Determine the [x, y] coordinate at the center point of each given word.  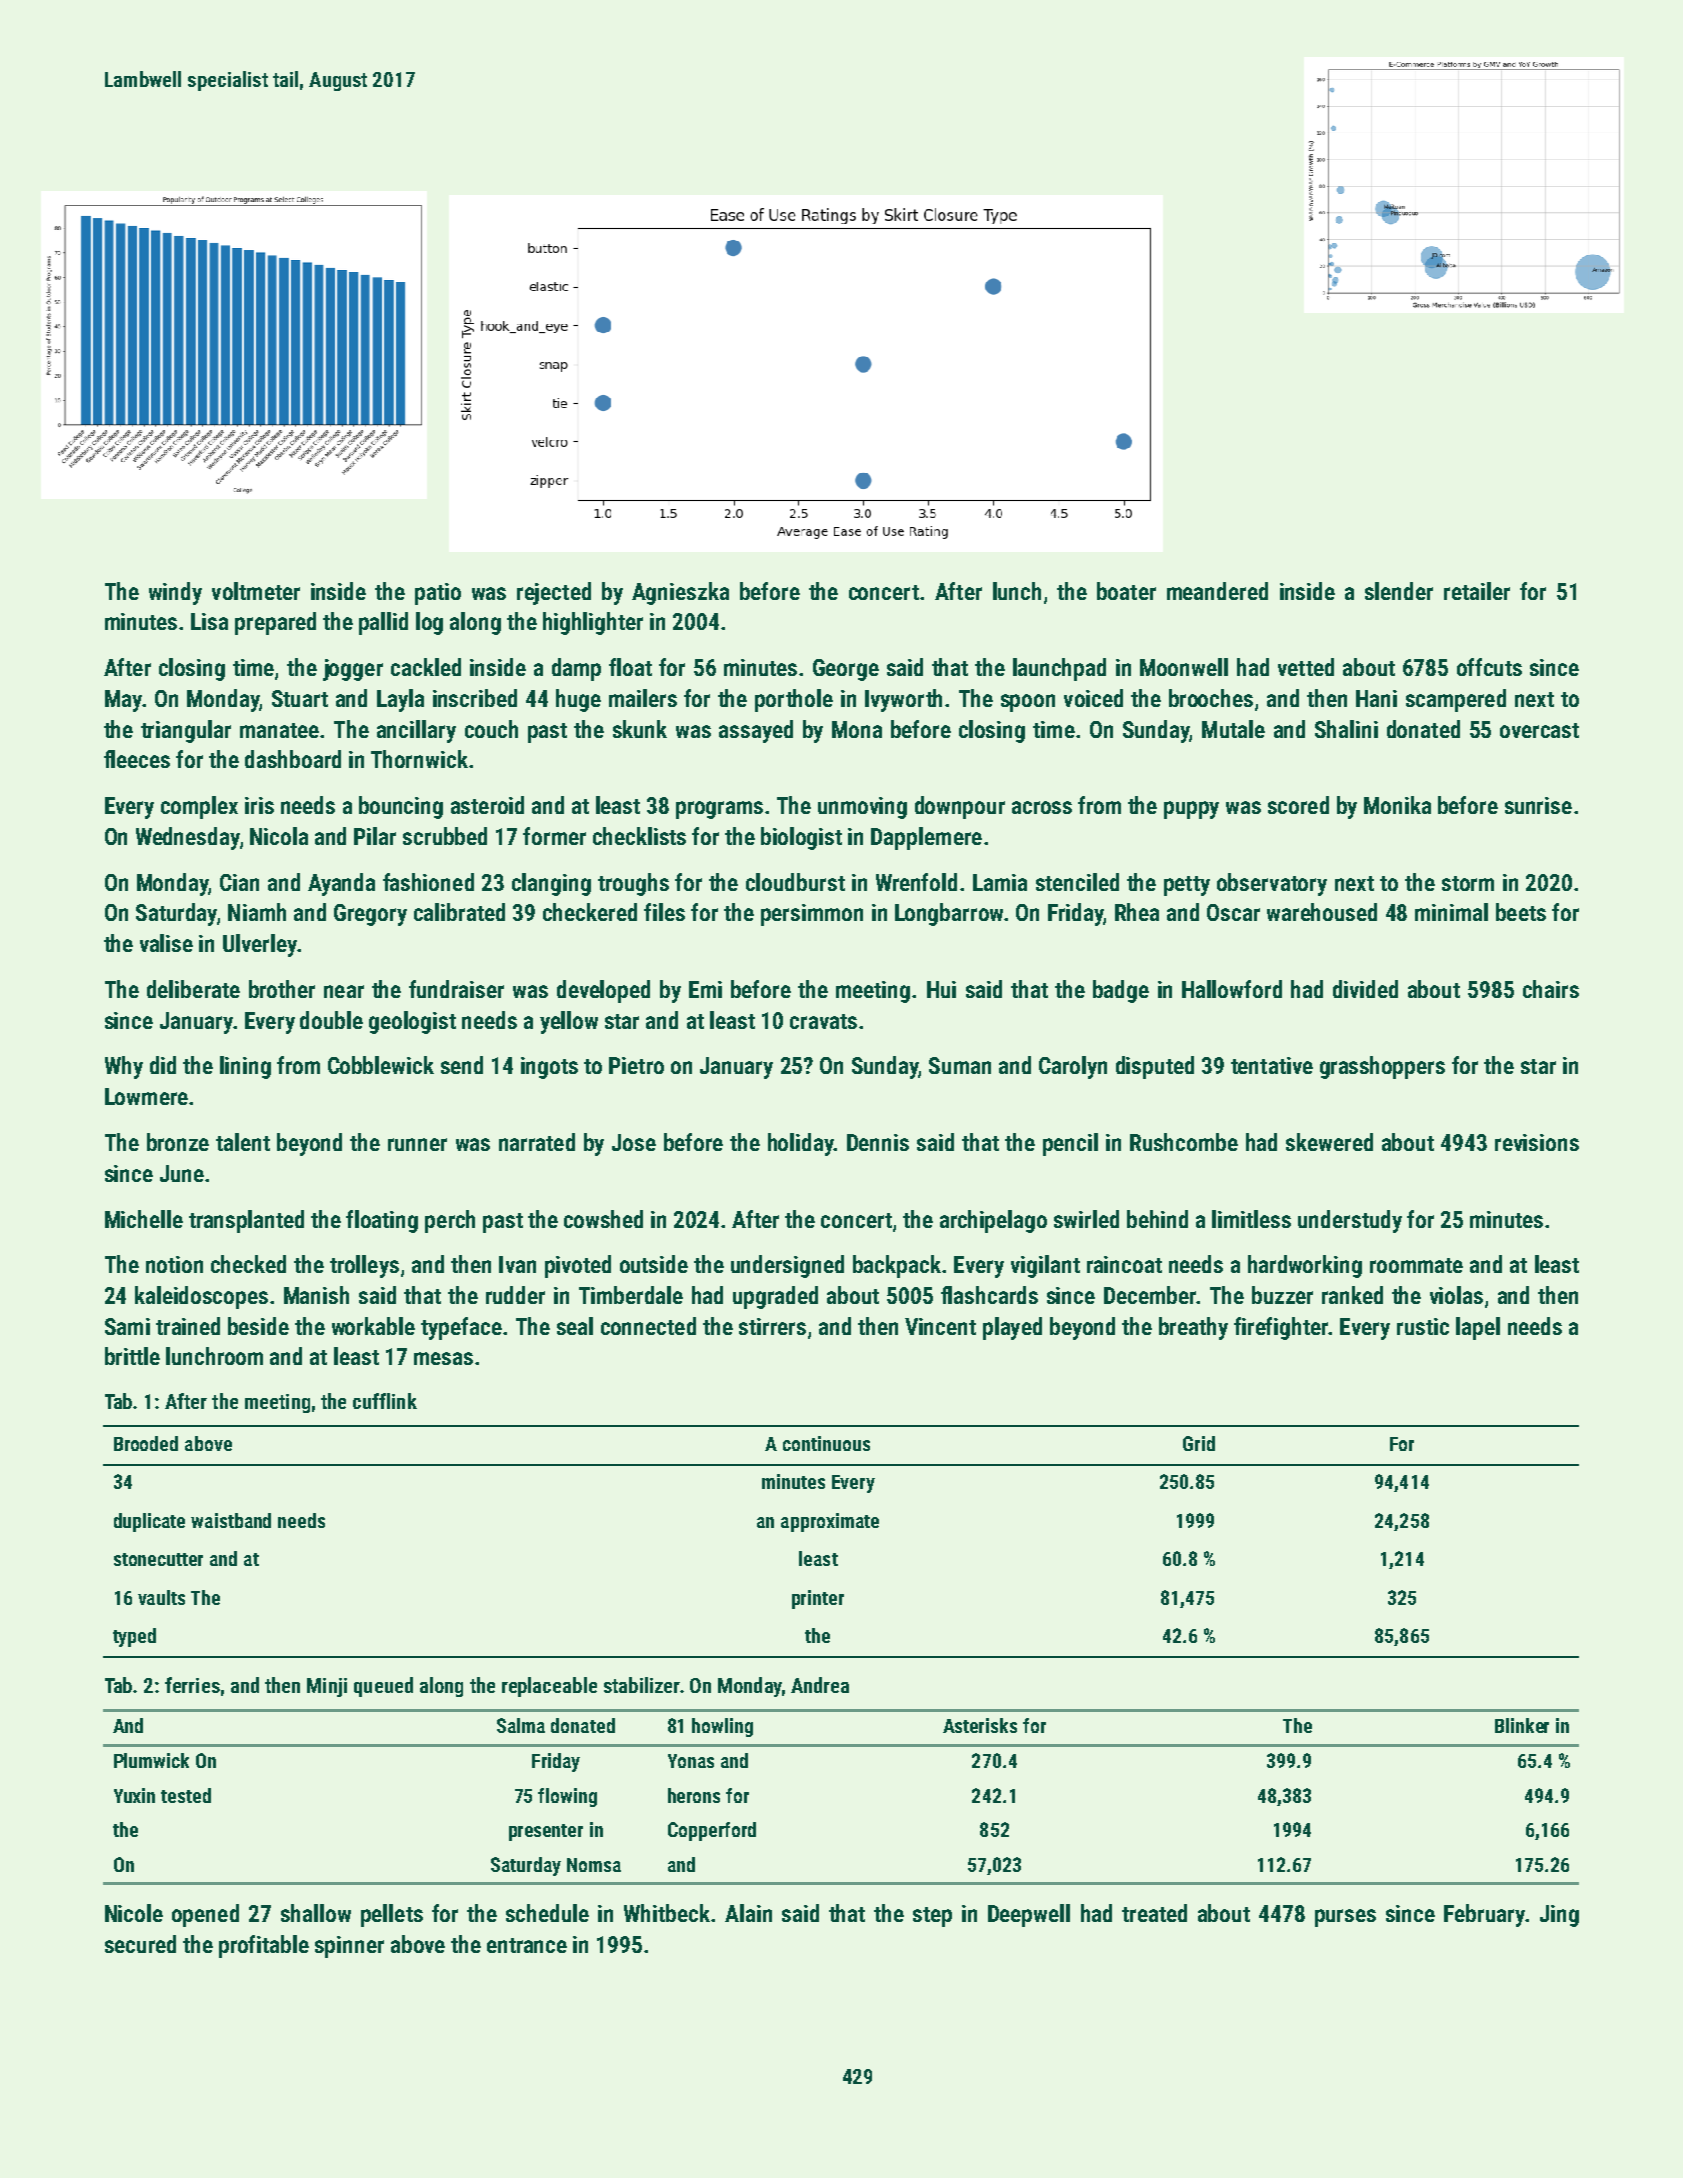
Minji [327, 1687]
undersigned [787, 1266]
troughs [633, 884]
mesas [443, 1358]
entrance [527, 1945]
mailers [643, 698]
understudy [1350, 1221]
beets [1521, 912]
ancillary [416, 731]
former [554, 836]
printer [818, 1599]
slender [1399, 591]
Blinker [1522, 1725]
